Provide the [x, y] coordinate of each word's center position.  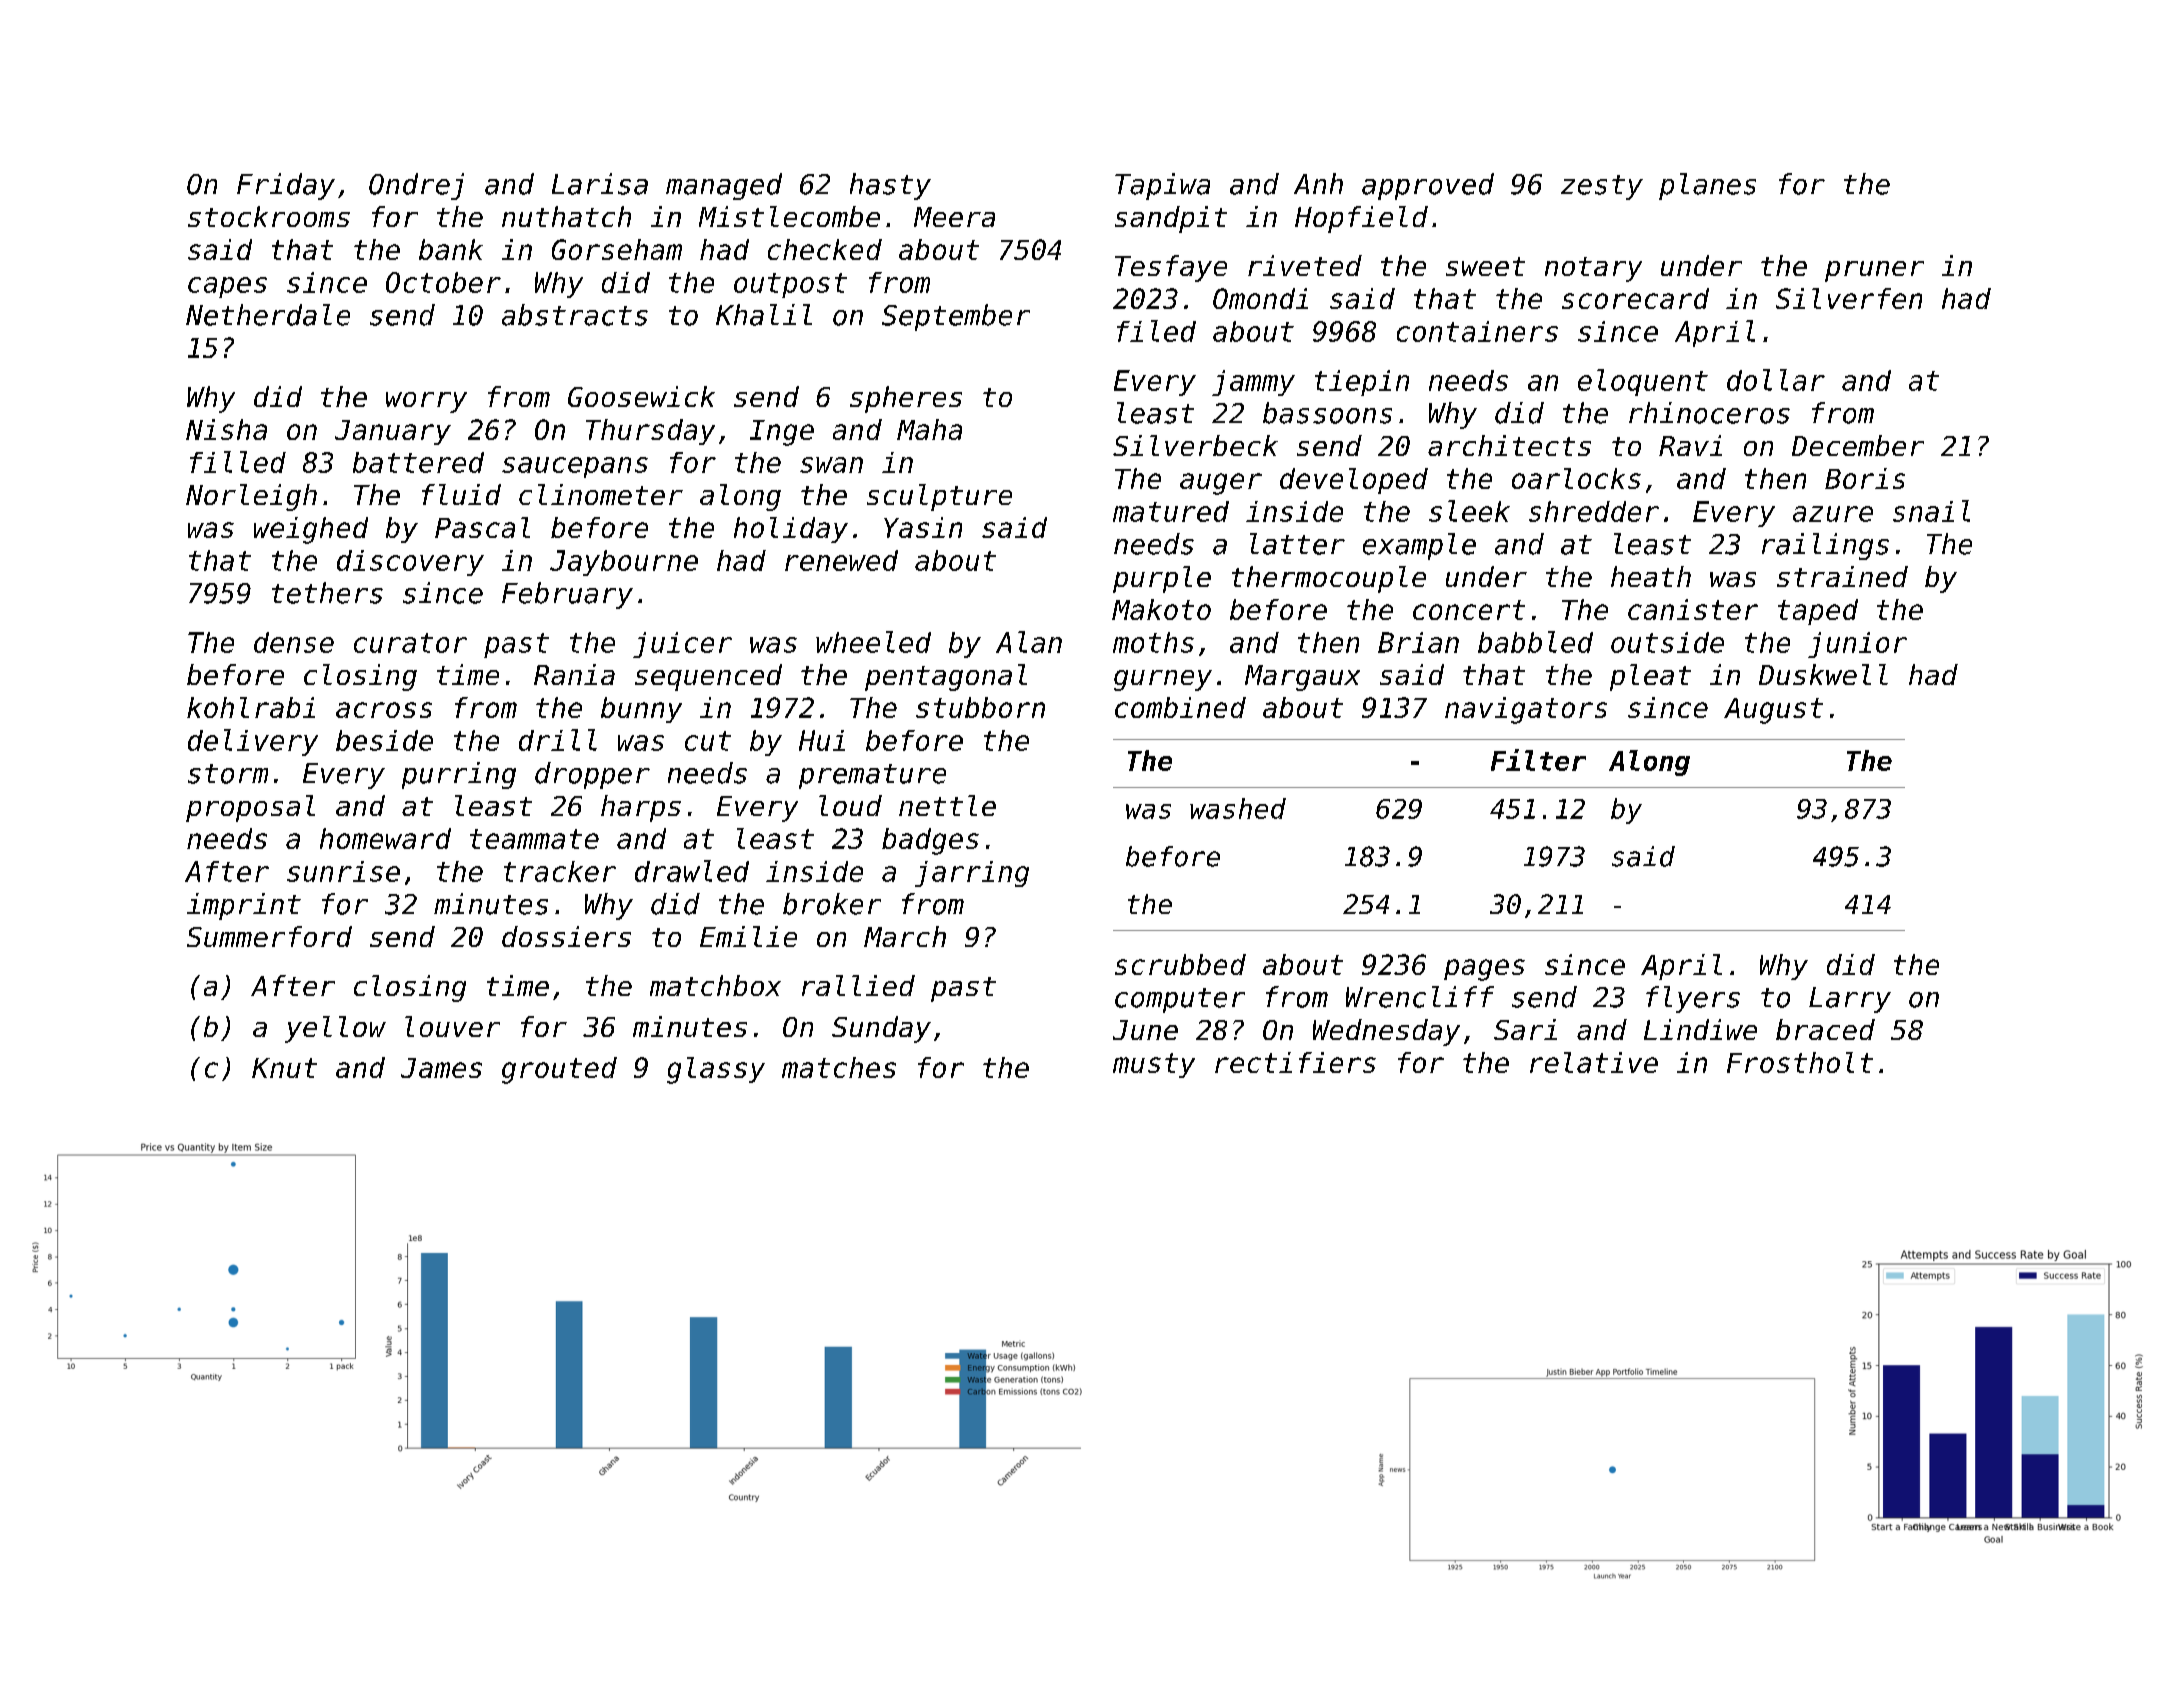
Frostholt [1800, 1062]
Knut [284, 1068]
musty [1154, 1065]
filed [1156, 331]
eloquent [1643, 382]
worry [426, 402]
